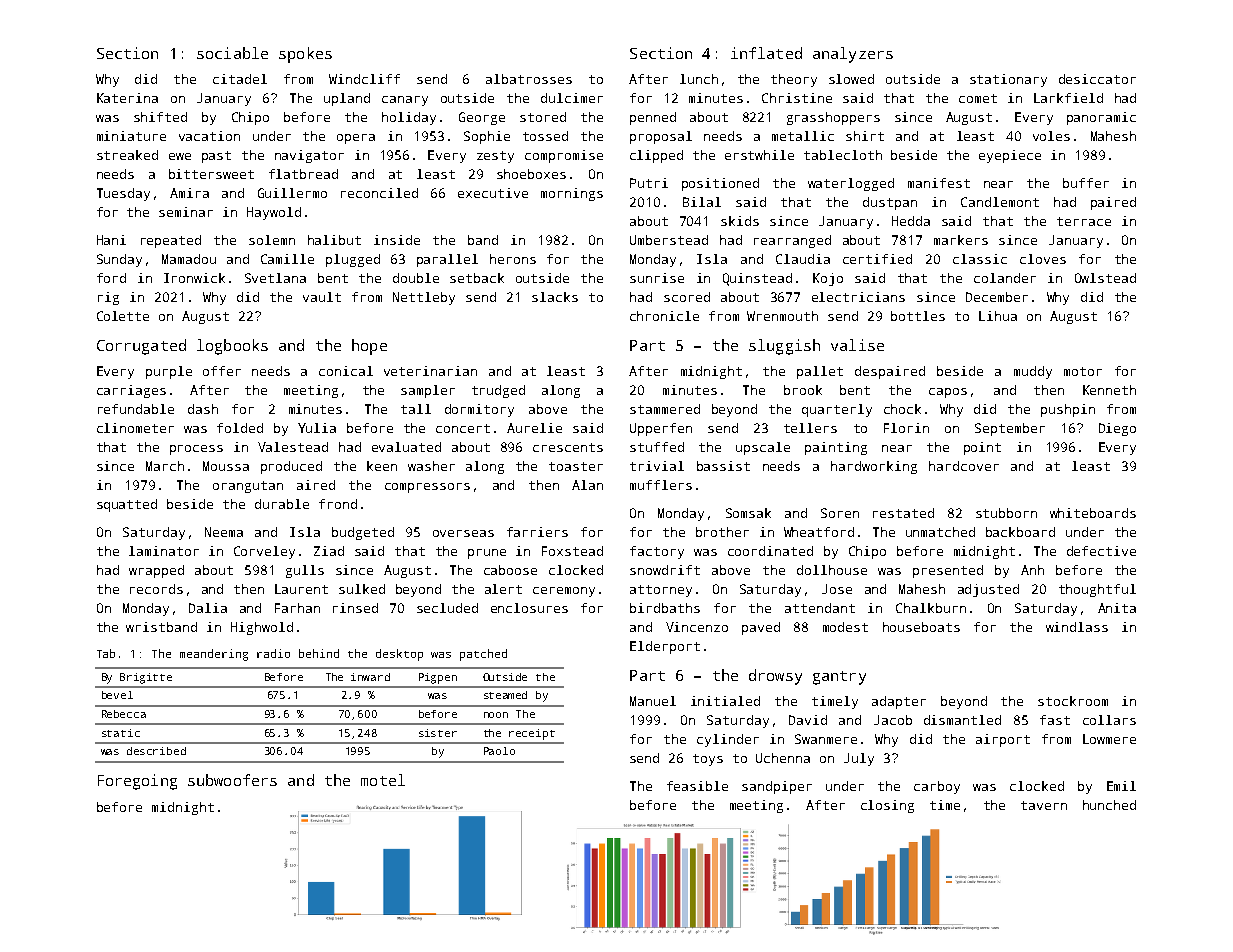 The image size is (1233, 952). I want to click on dormitory, so click(479, 410).
